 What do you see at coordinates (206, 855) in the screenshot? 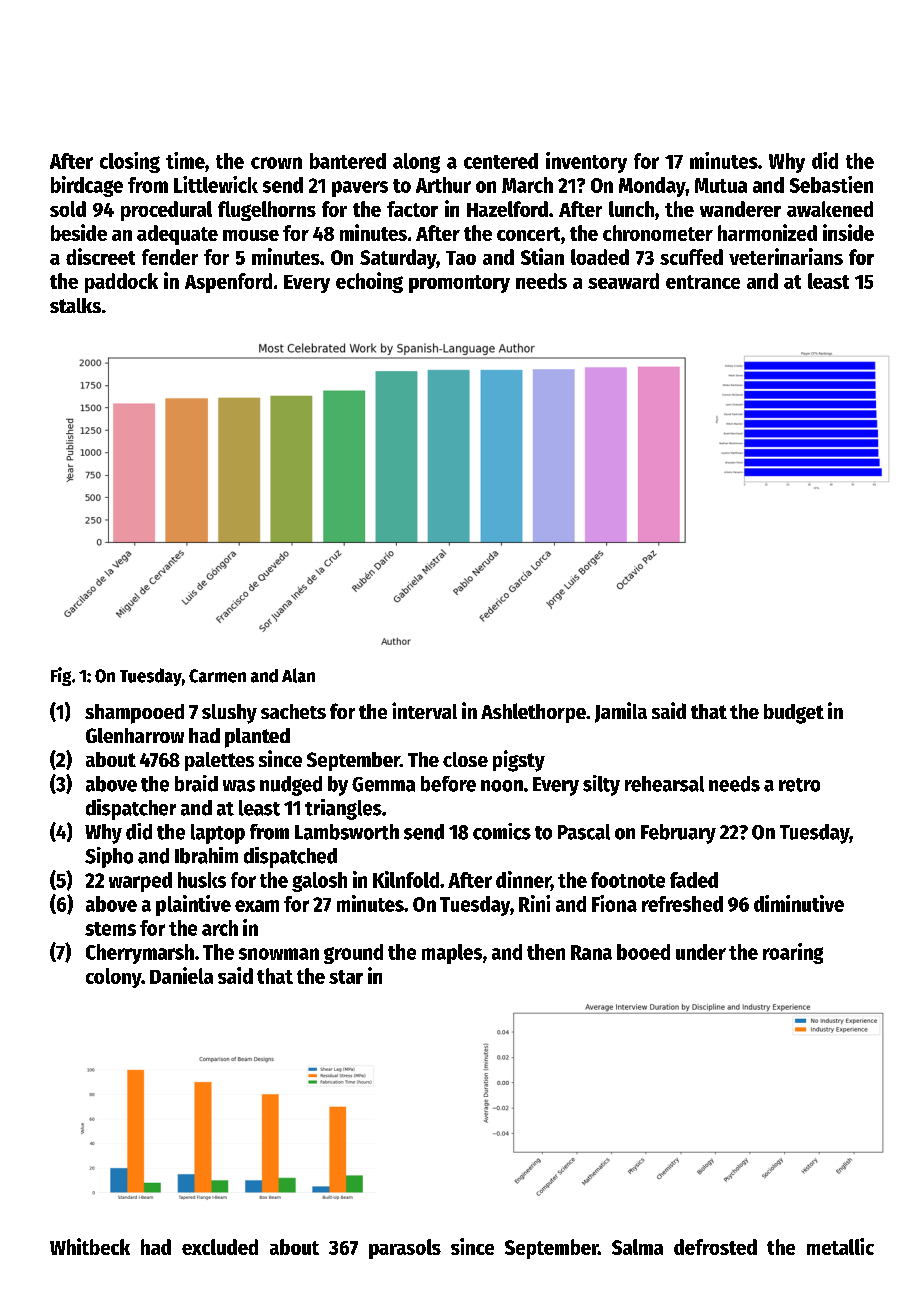
I see `Ibrahim` at bounding box center [206, 855].
